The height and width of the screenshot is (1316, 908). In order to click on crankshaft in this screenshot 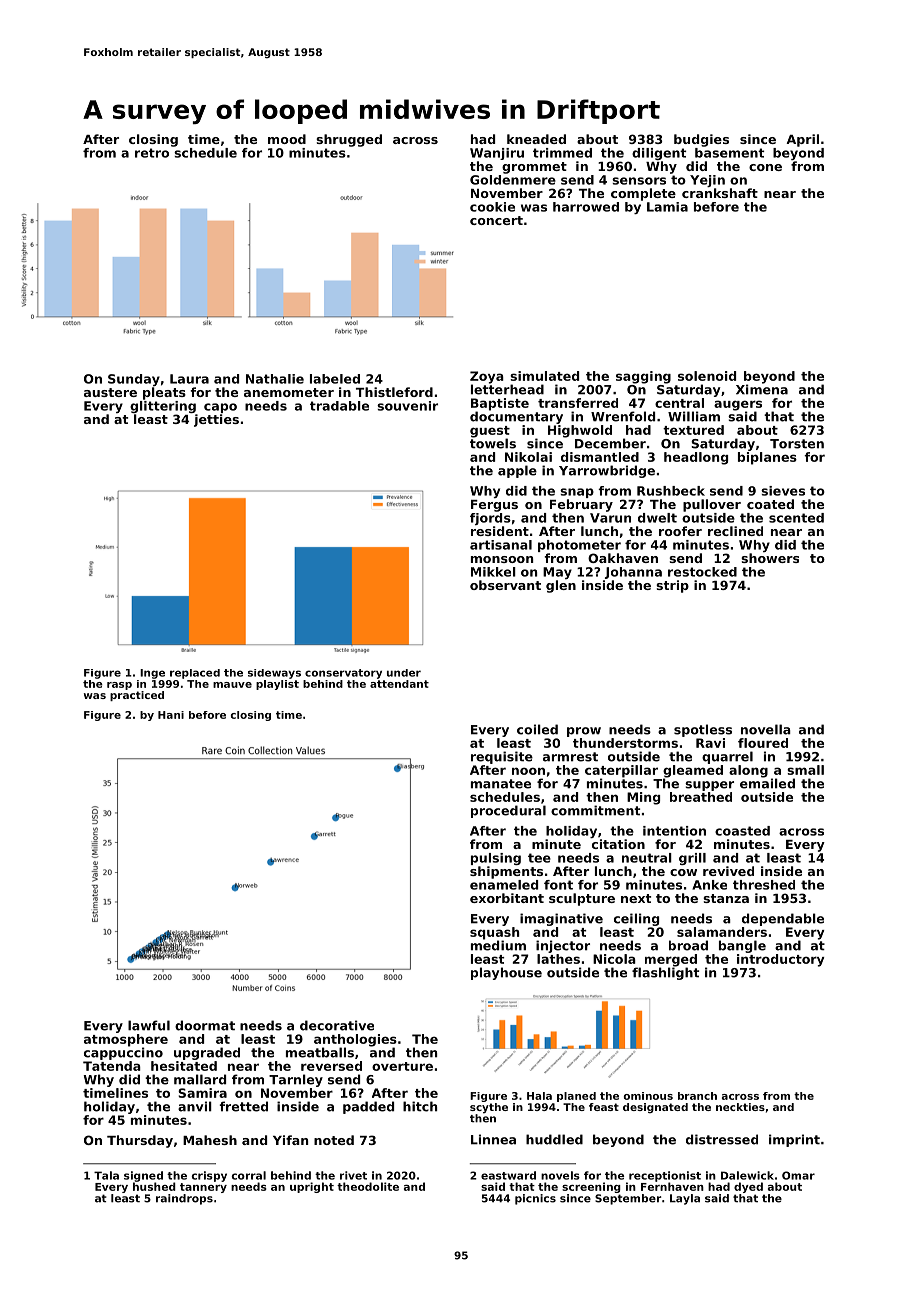, I will do `click(720, 193)`.
